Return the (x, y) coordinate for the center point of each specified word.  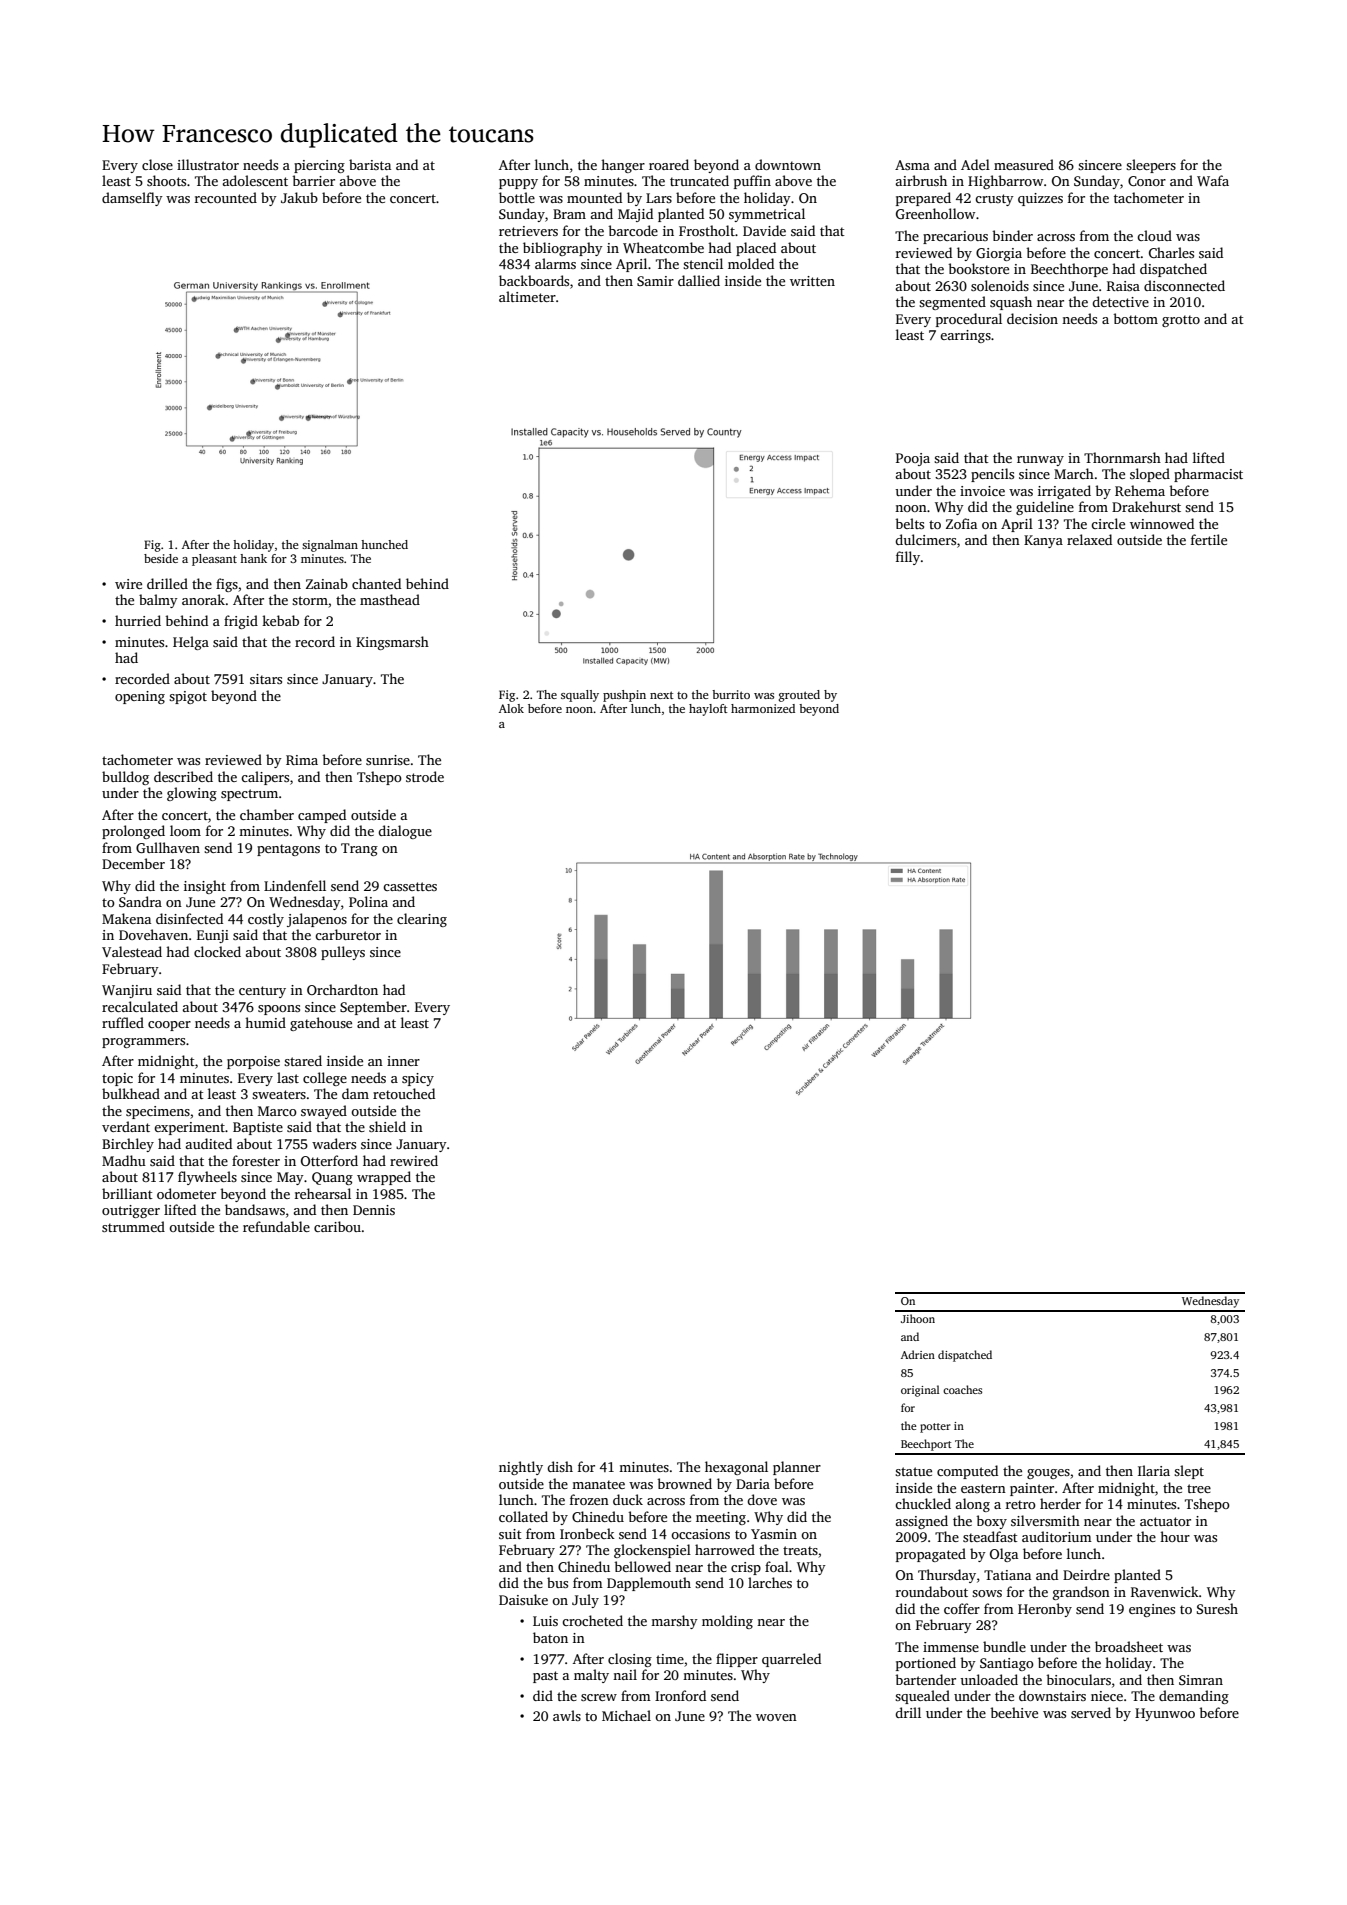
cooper (169, 1026)
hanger (623, 166)
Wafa (1213, 180)
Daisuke (523, 1599)
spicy (418, 1079)
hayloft (708, 710)
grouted (799, 696)
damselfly (132, 199)
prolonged (133, 832)
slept (1189, 1472)
